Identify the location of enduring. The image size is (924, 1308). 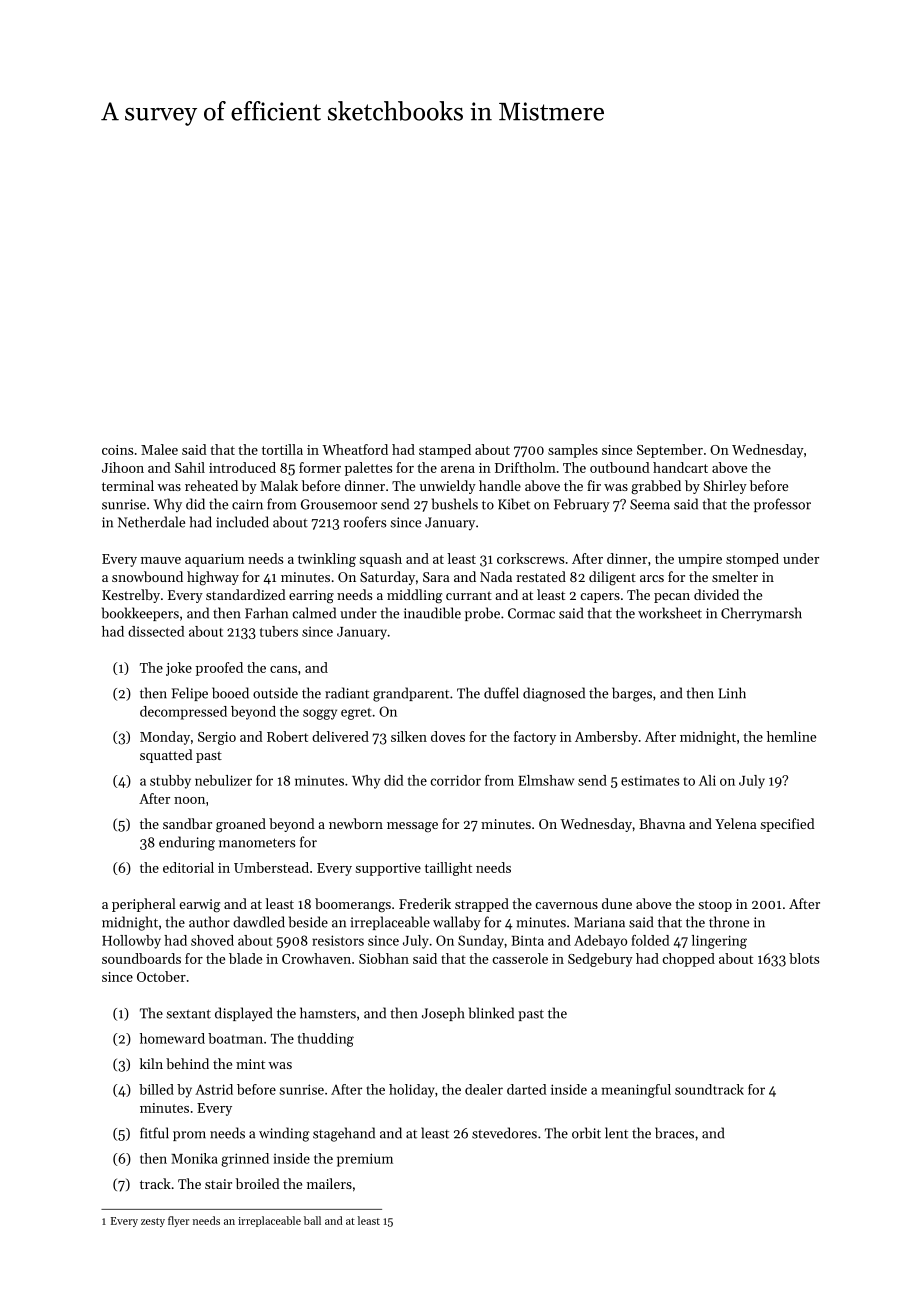
(187, 843).
